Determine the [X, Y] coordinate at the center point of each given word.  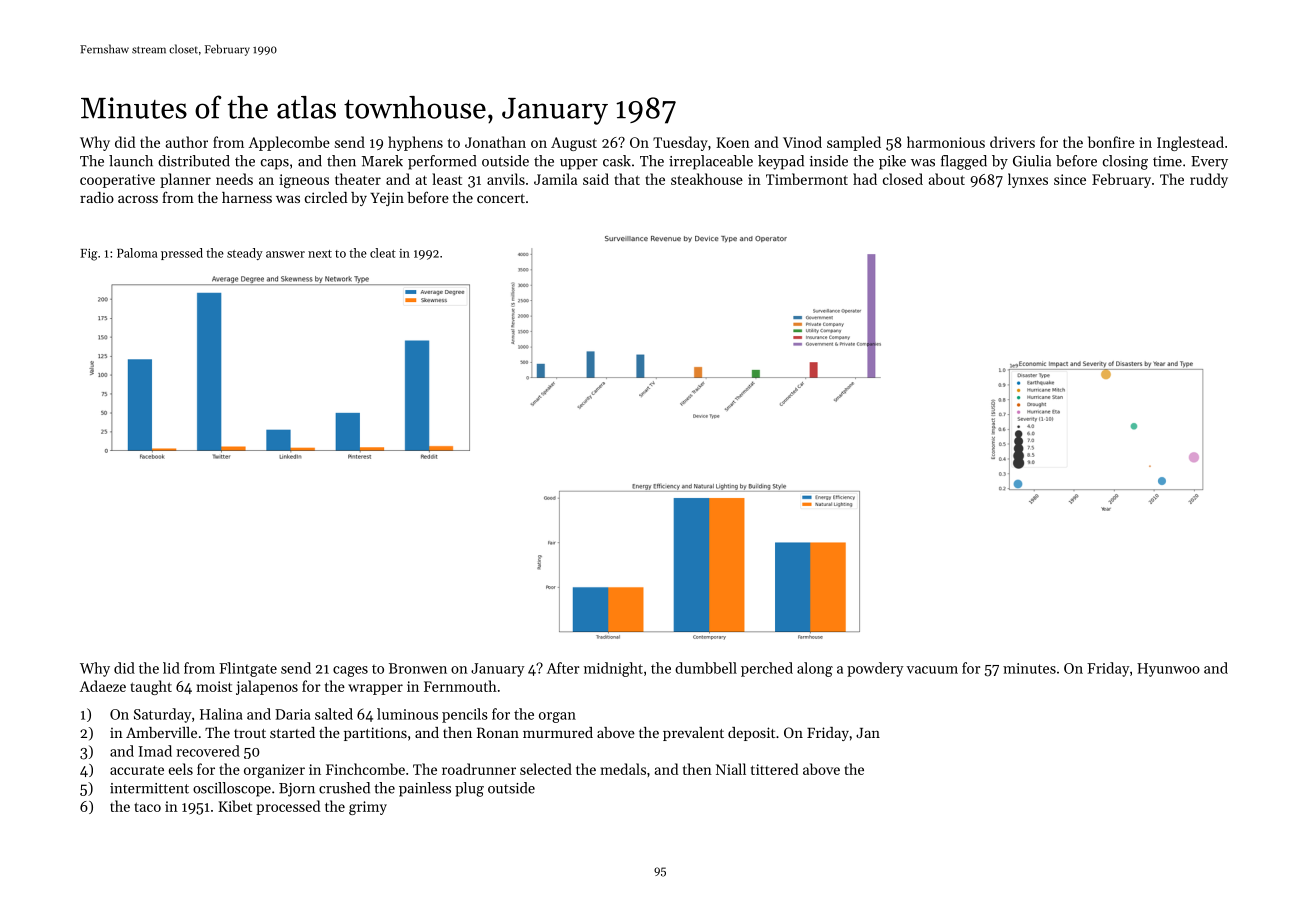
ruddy [1209, 180]
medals [623, 769]
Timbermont [807, 179]
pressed [182, 254]
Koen [733, 142]
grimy [368, 808]
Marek [382, 161]
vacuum [932, 670]
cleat [383, 253]
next [320, 254]
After [563, 668]
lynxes [1028, 180]
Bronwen [418, 668]
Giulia [1032, 161]
